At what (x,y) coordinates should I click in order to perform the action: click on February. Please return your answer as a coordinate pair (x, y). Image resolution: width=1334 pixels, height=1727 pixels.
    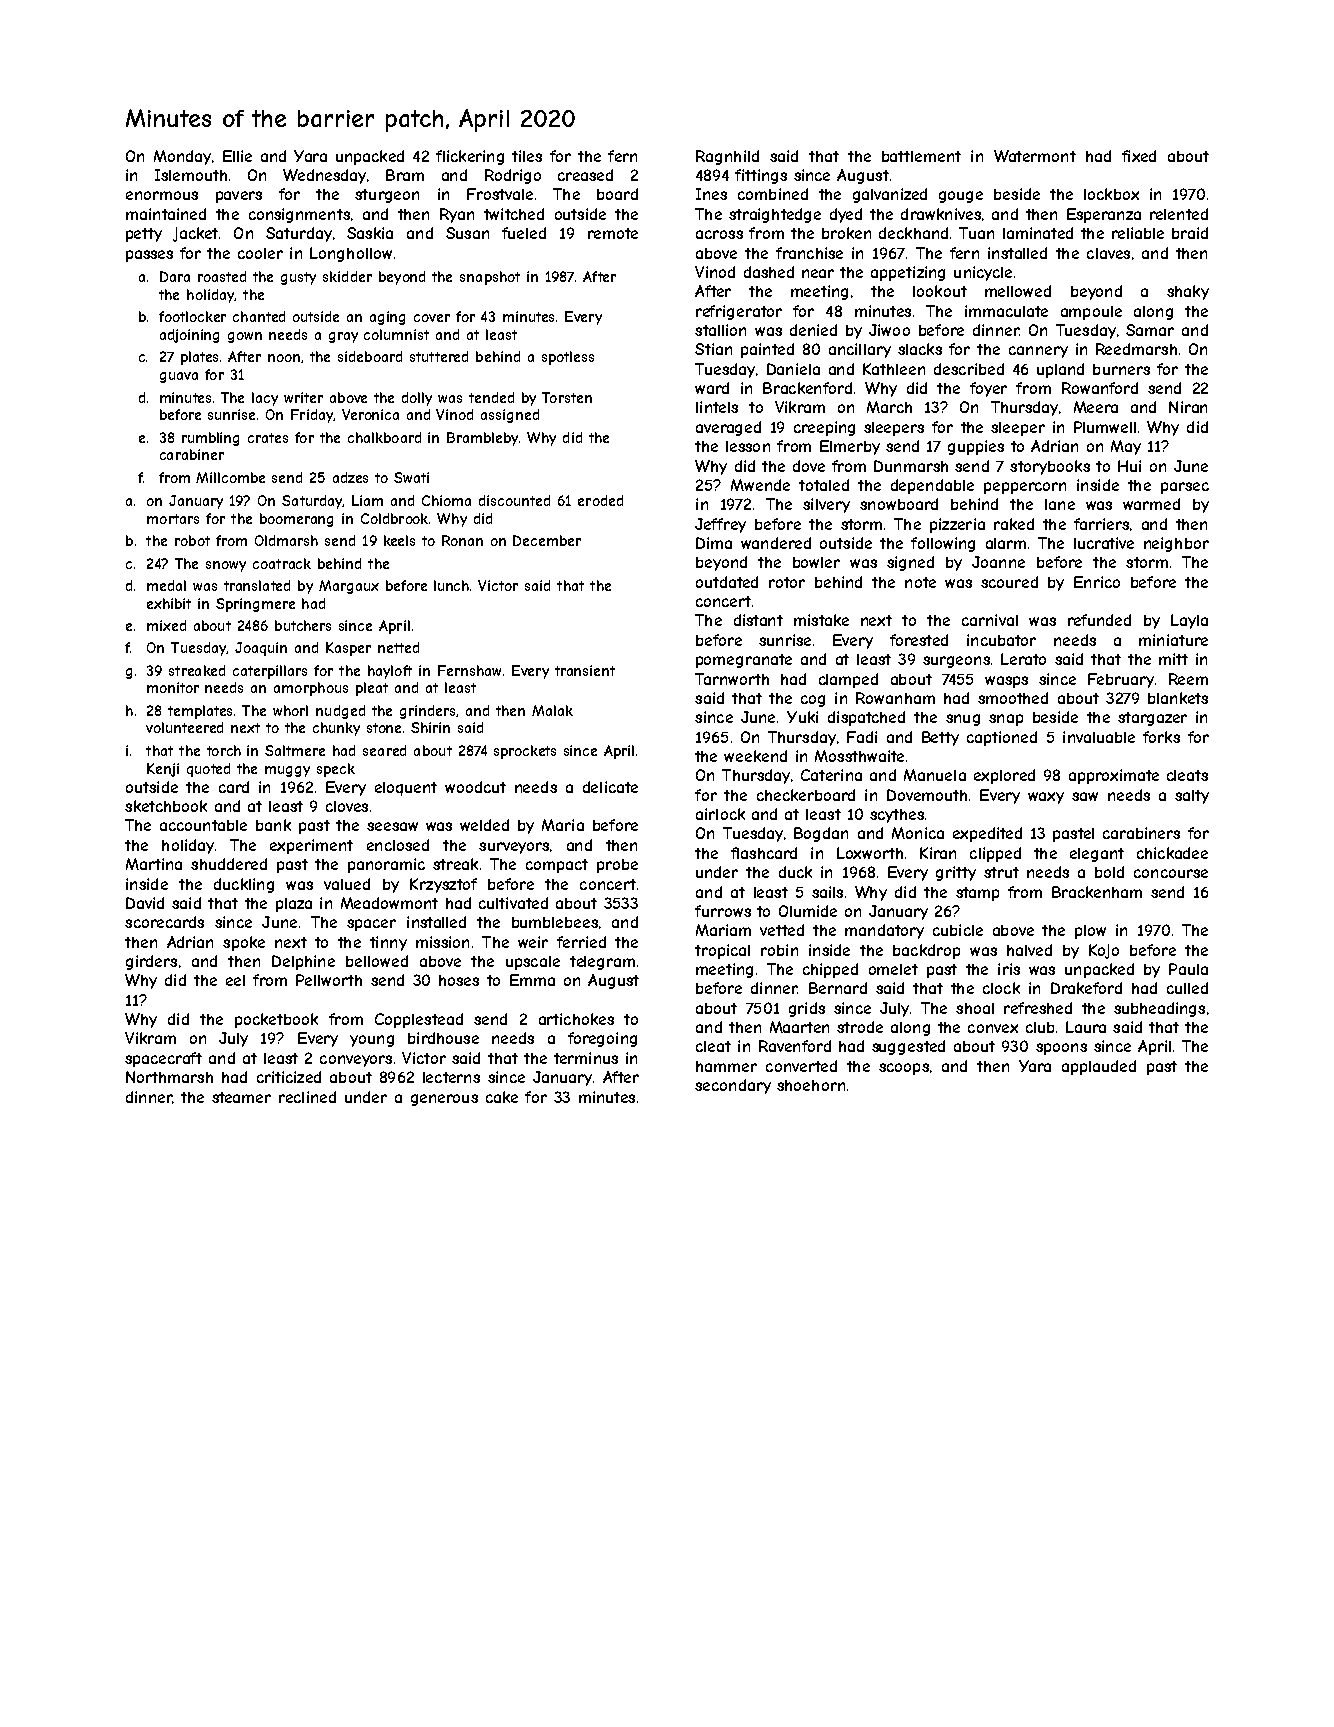
    Looking at the image, I should click on (1121, 680).
